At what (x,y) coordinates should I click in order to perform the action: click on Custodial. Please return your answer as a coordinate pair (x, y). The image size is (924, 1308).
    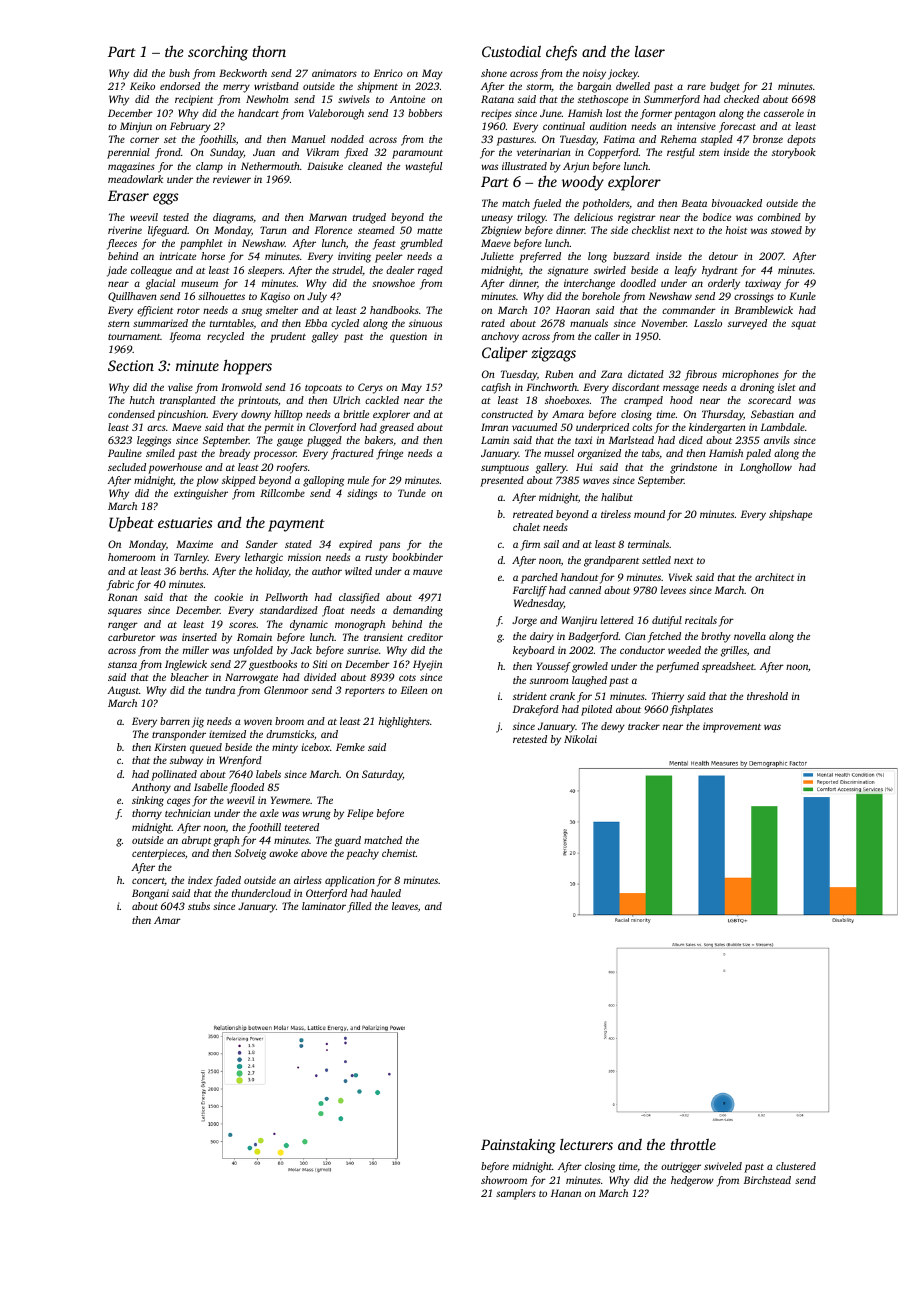
    Looking at the image, I should click on (511, 51).
